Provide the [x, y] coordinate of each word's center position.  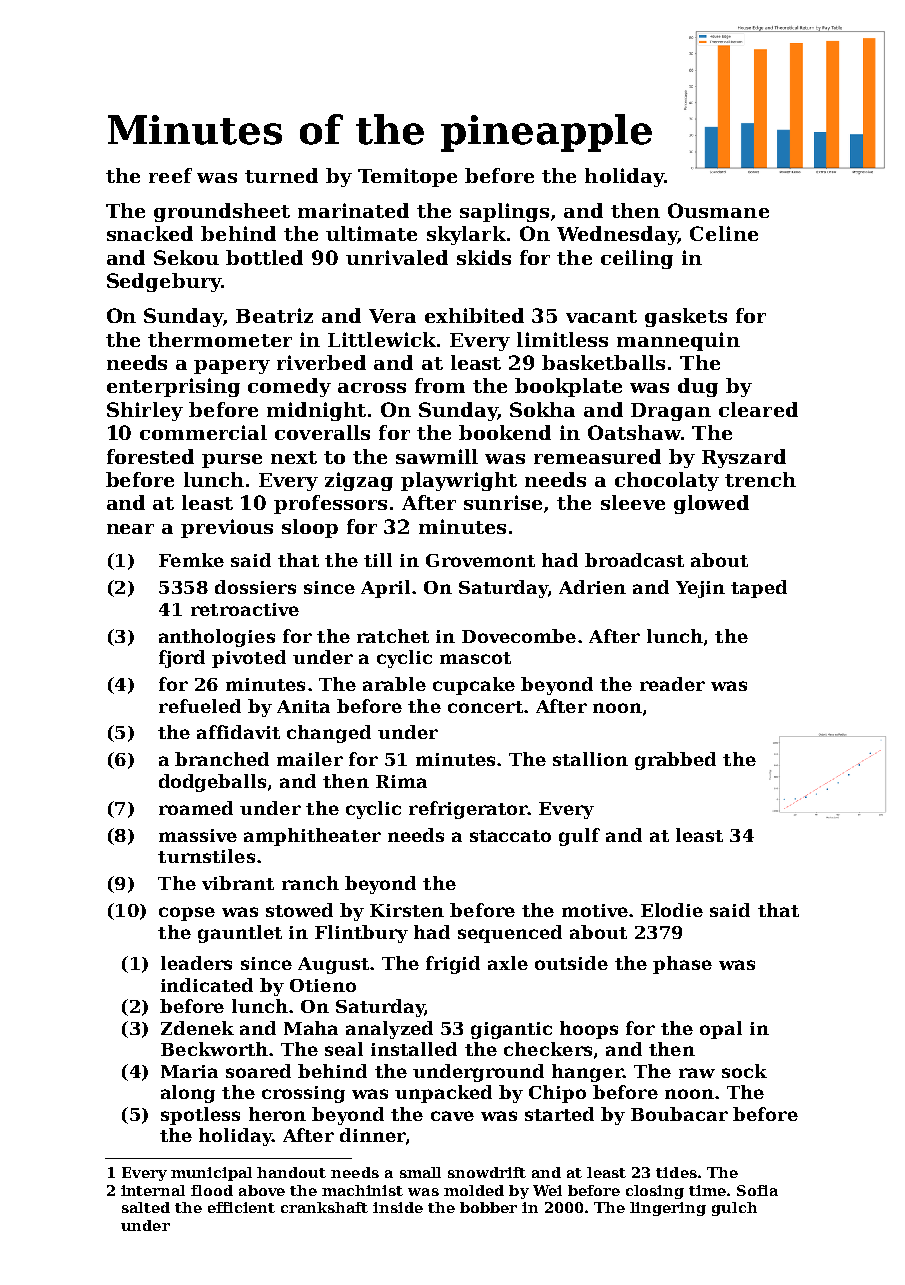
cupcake [474, 686]
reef [170, 175]
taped [759, 589]
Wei [547, 1190]
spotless [200, 1116]
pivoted [249, 659]
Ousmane [718, 210]
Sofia [757, 1190]
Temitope [407, 177]
